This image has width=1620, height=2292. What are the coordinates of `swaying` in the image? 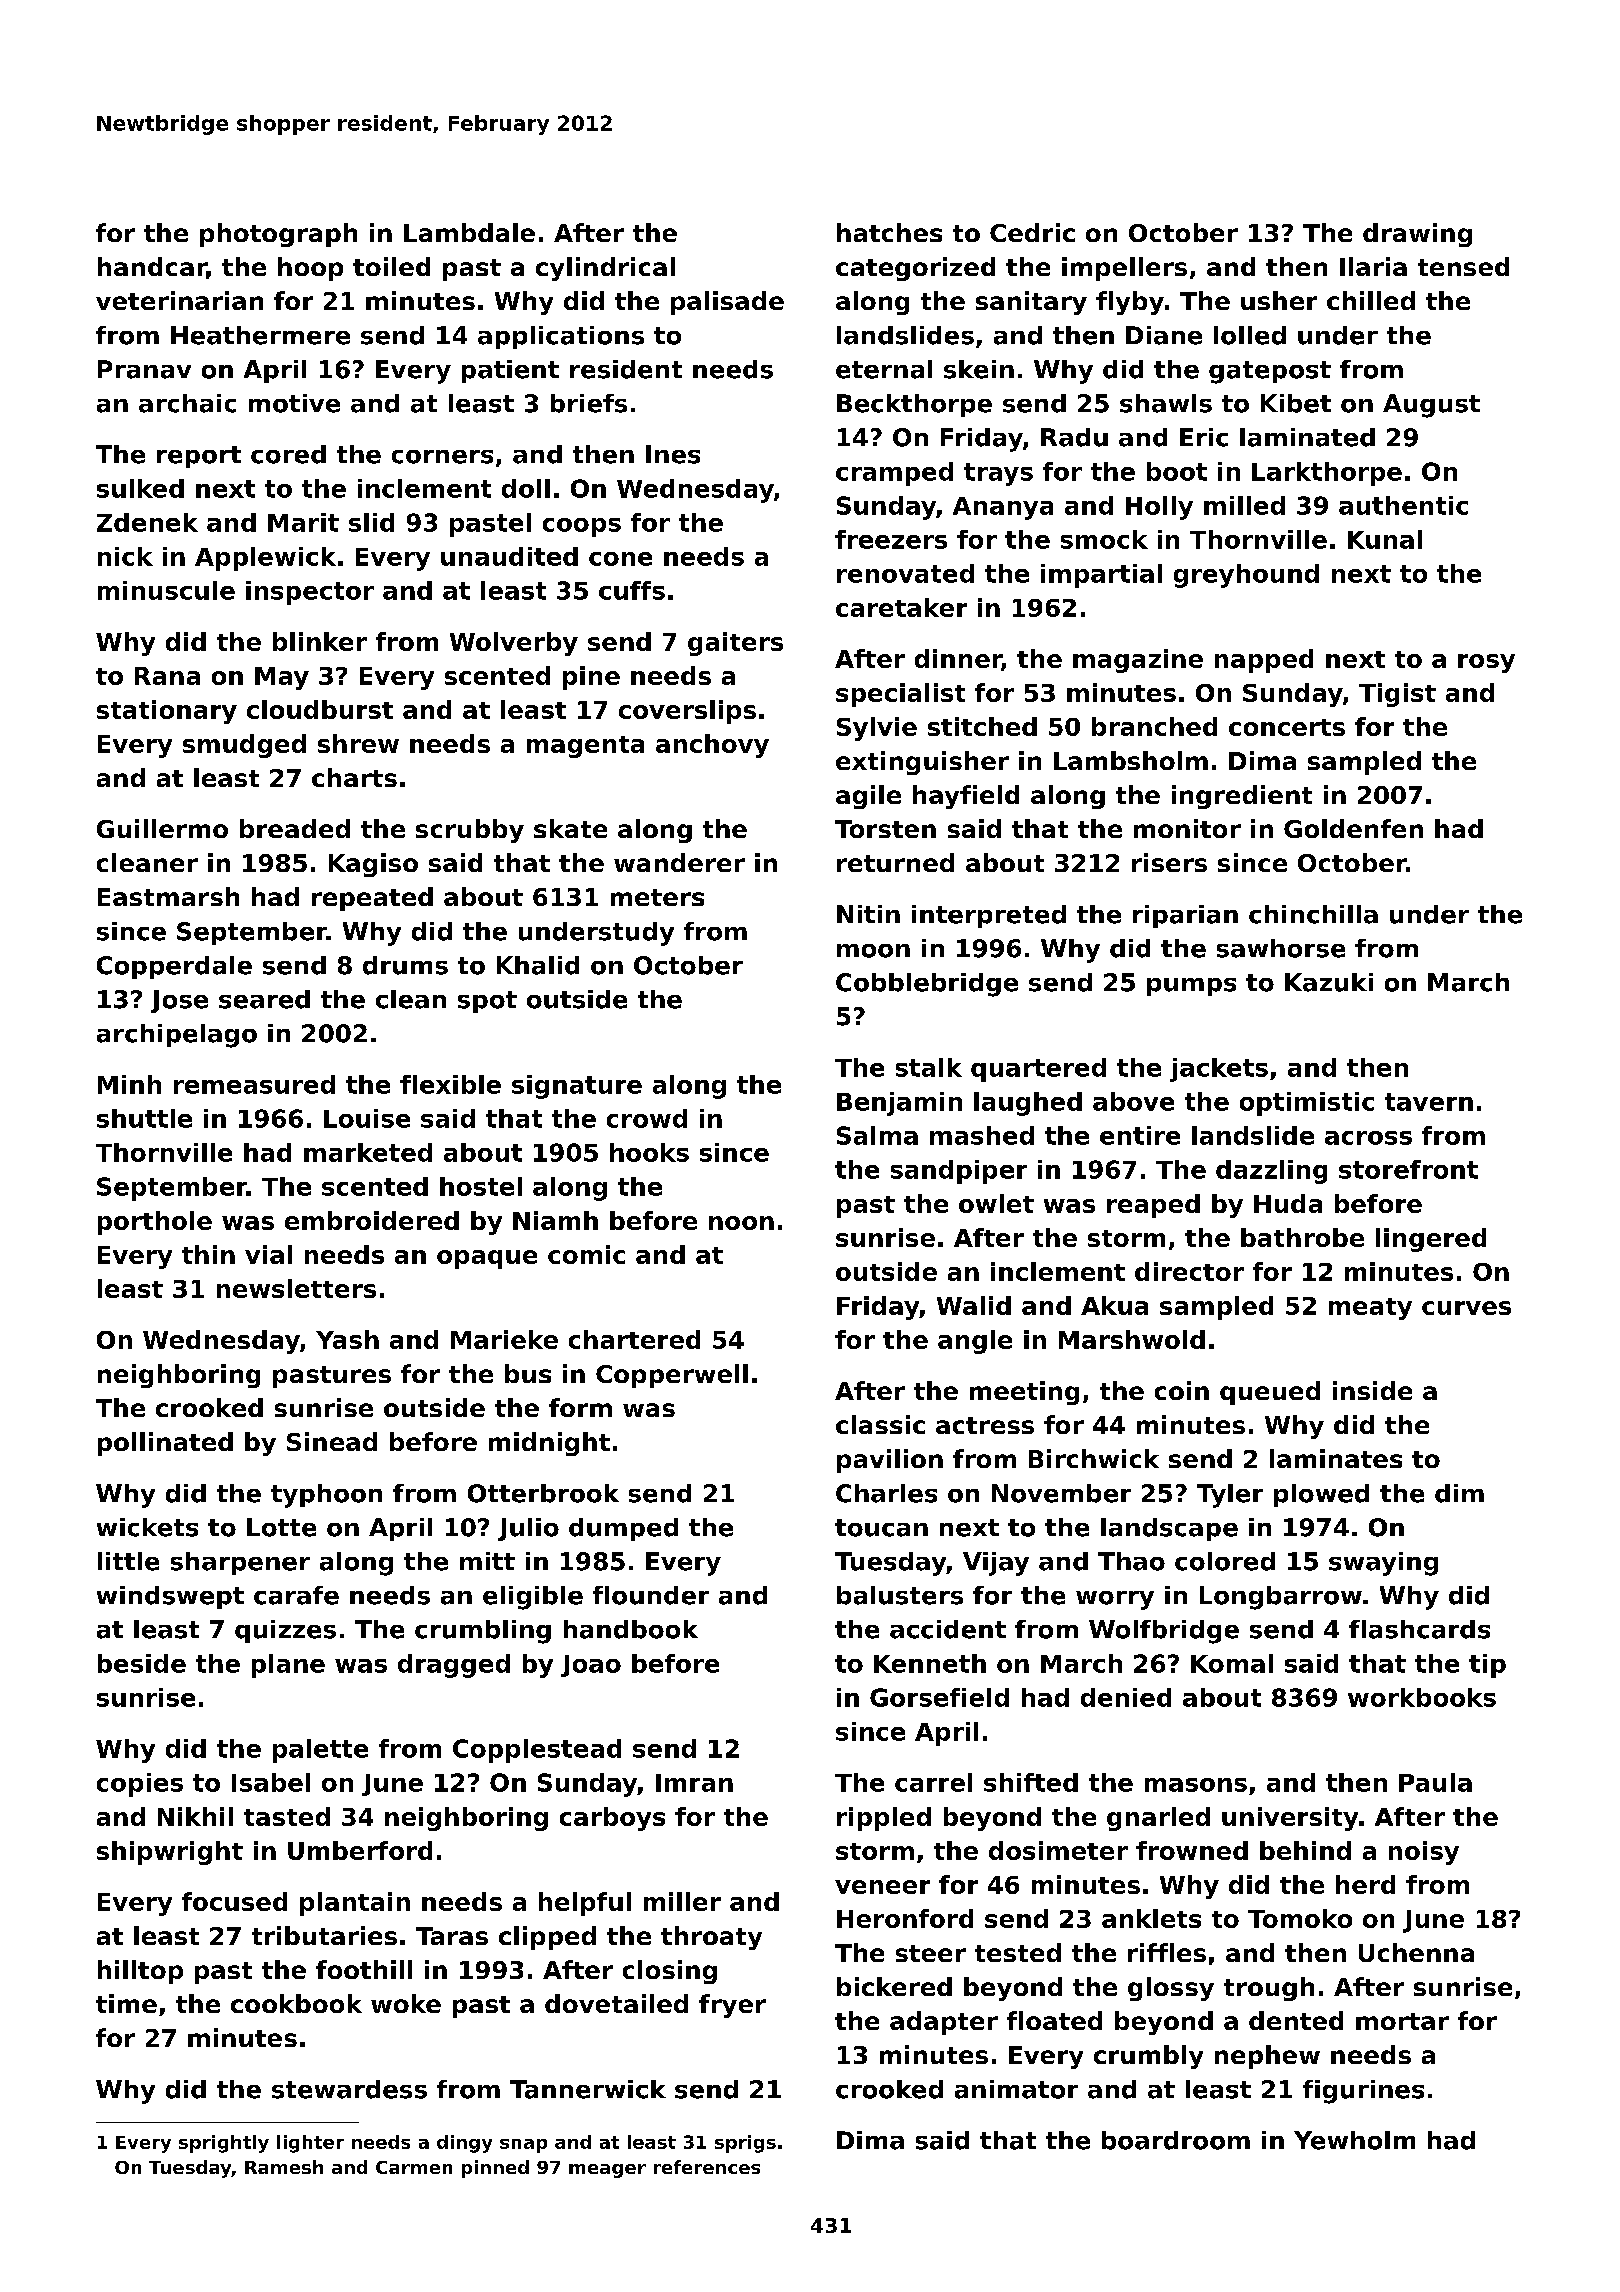 It's located at (1383, 1564).
